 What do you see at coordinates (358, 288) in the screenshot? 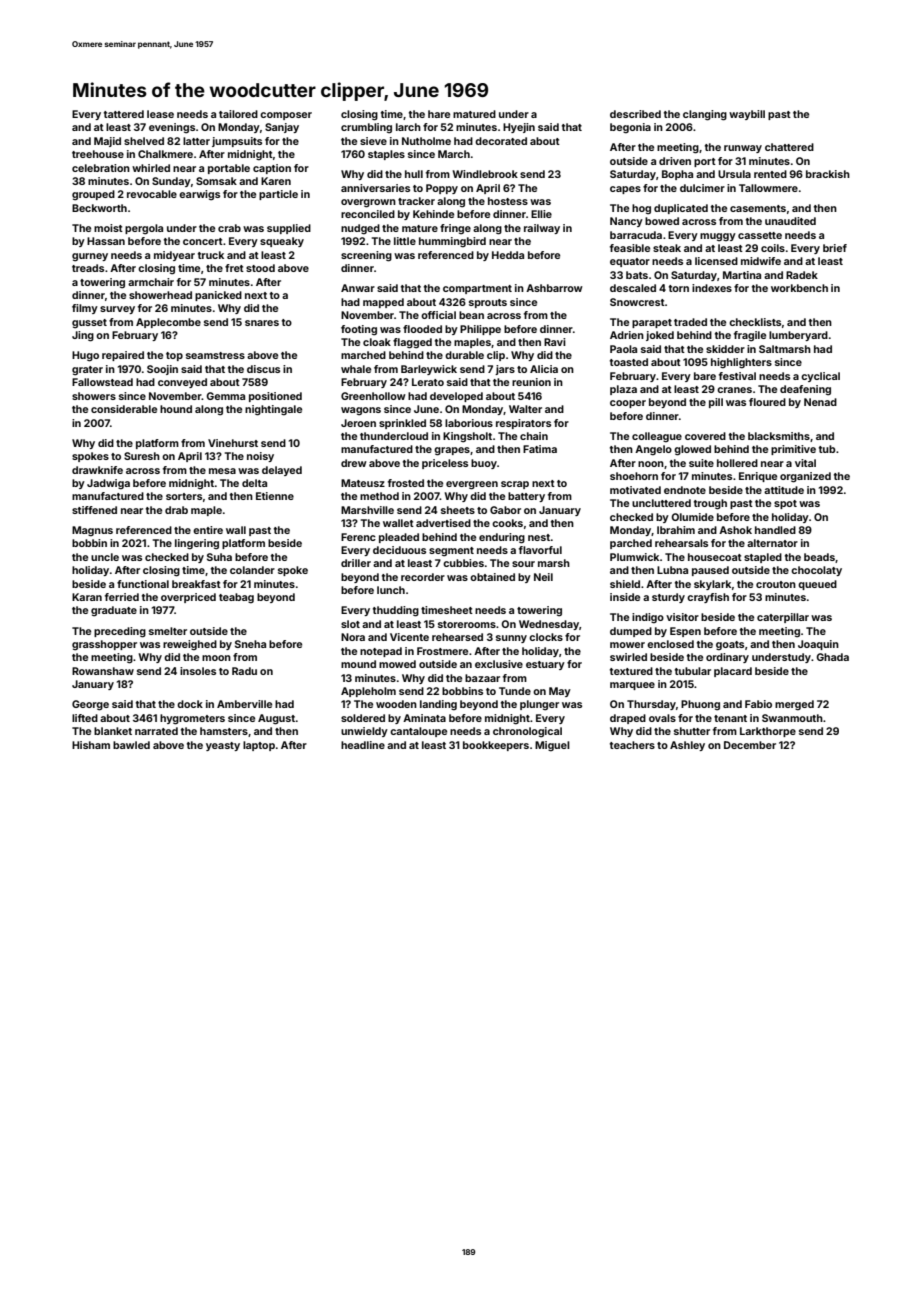
I see `Anwar` at bounding box center [358, 288].
